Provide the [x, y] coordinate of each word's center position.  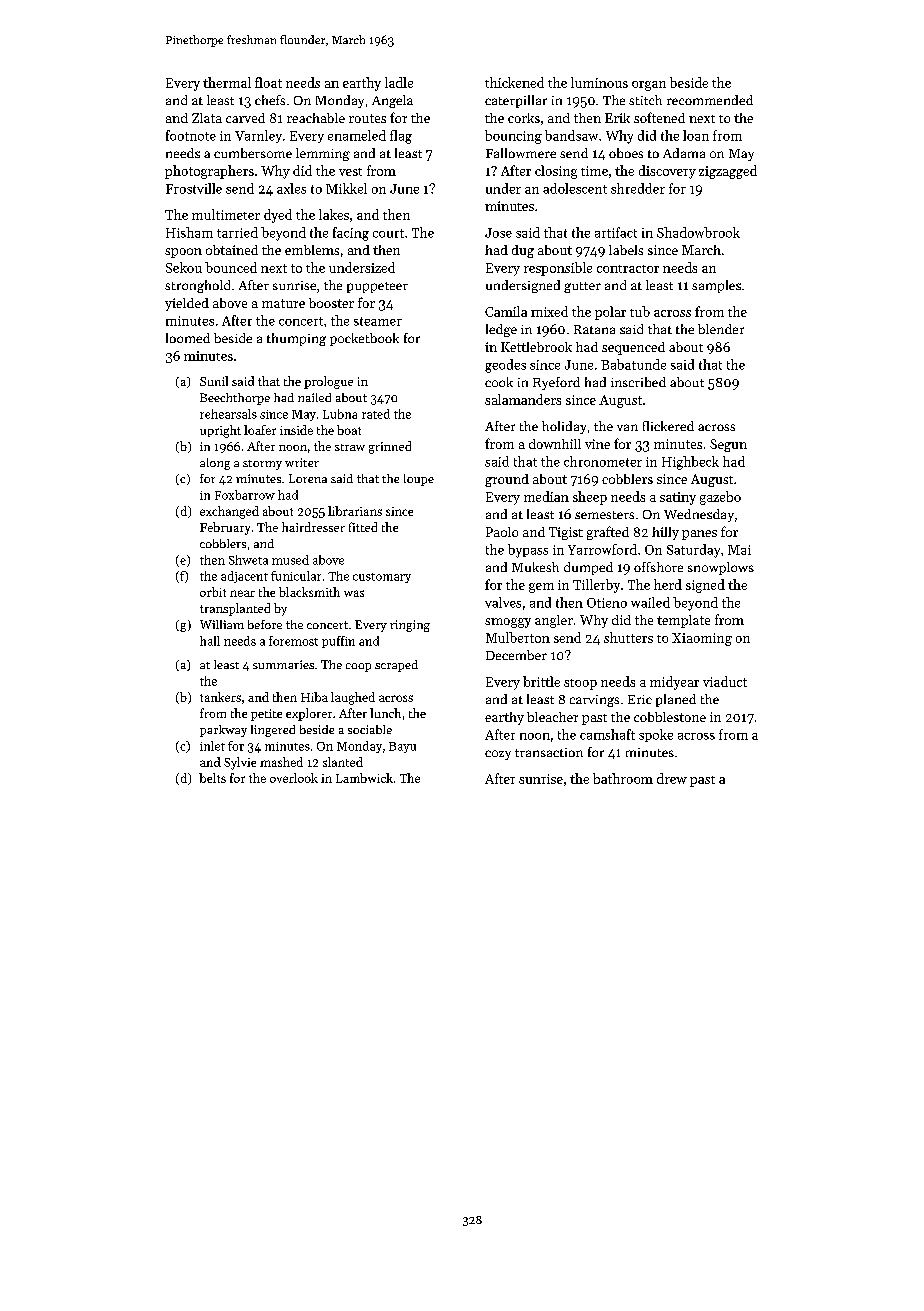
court [388, 233]
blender [721, 329]
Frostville [194, 188]
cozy [498, 755]
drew [672, 778]
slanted [343, 762]
